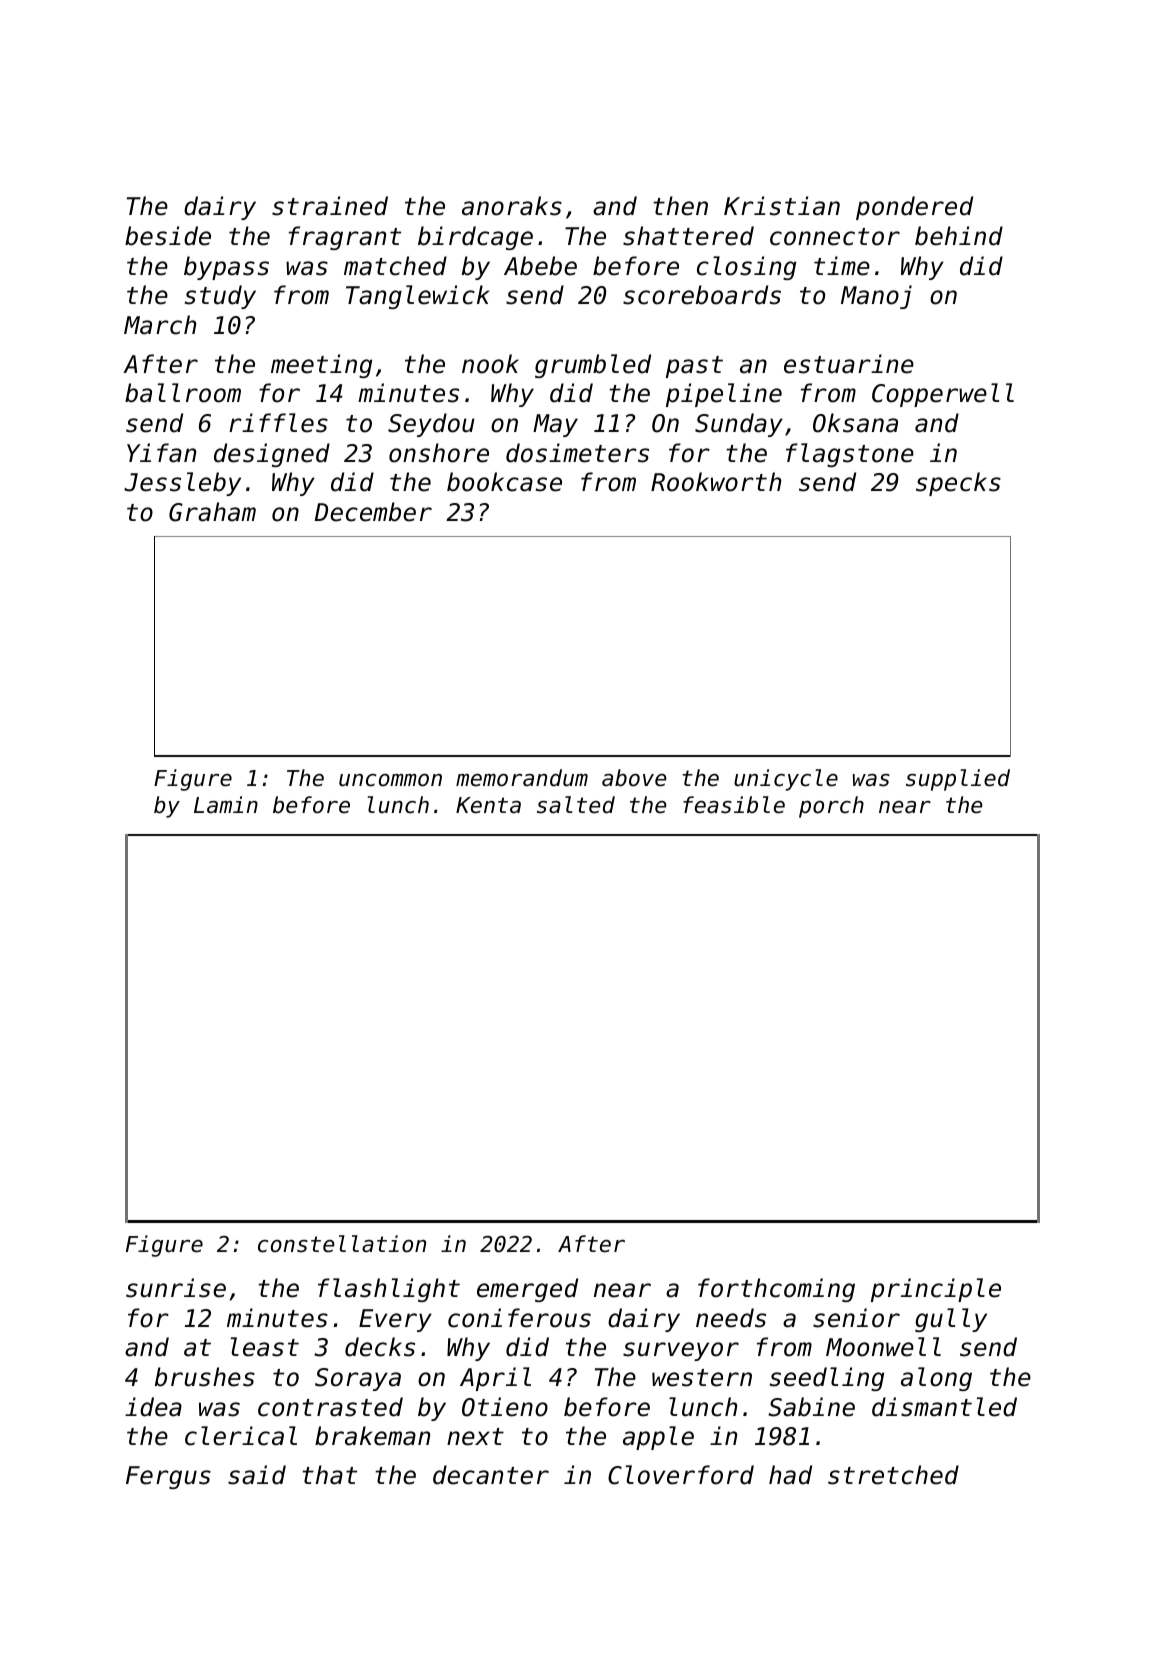 This page has height=1654, width=1165. What do you see at coordinates (527, 1290) in the page?
I see `emerged` at bounding box center [527, 1290].
